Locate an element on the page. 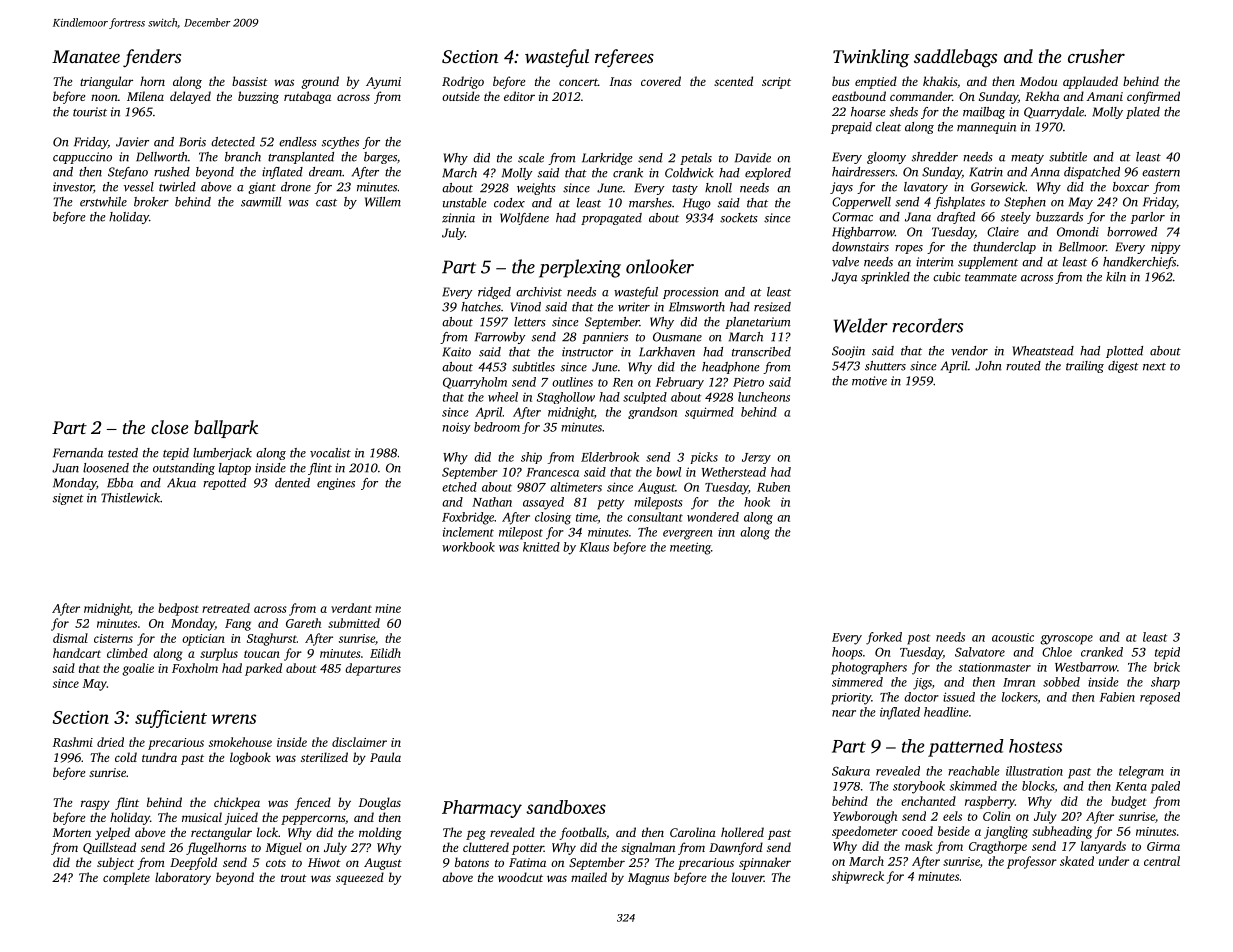 Image resolution: width=1233 pixels, height=952 pixels. crusher is located at coordinates (1096, 56).
